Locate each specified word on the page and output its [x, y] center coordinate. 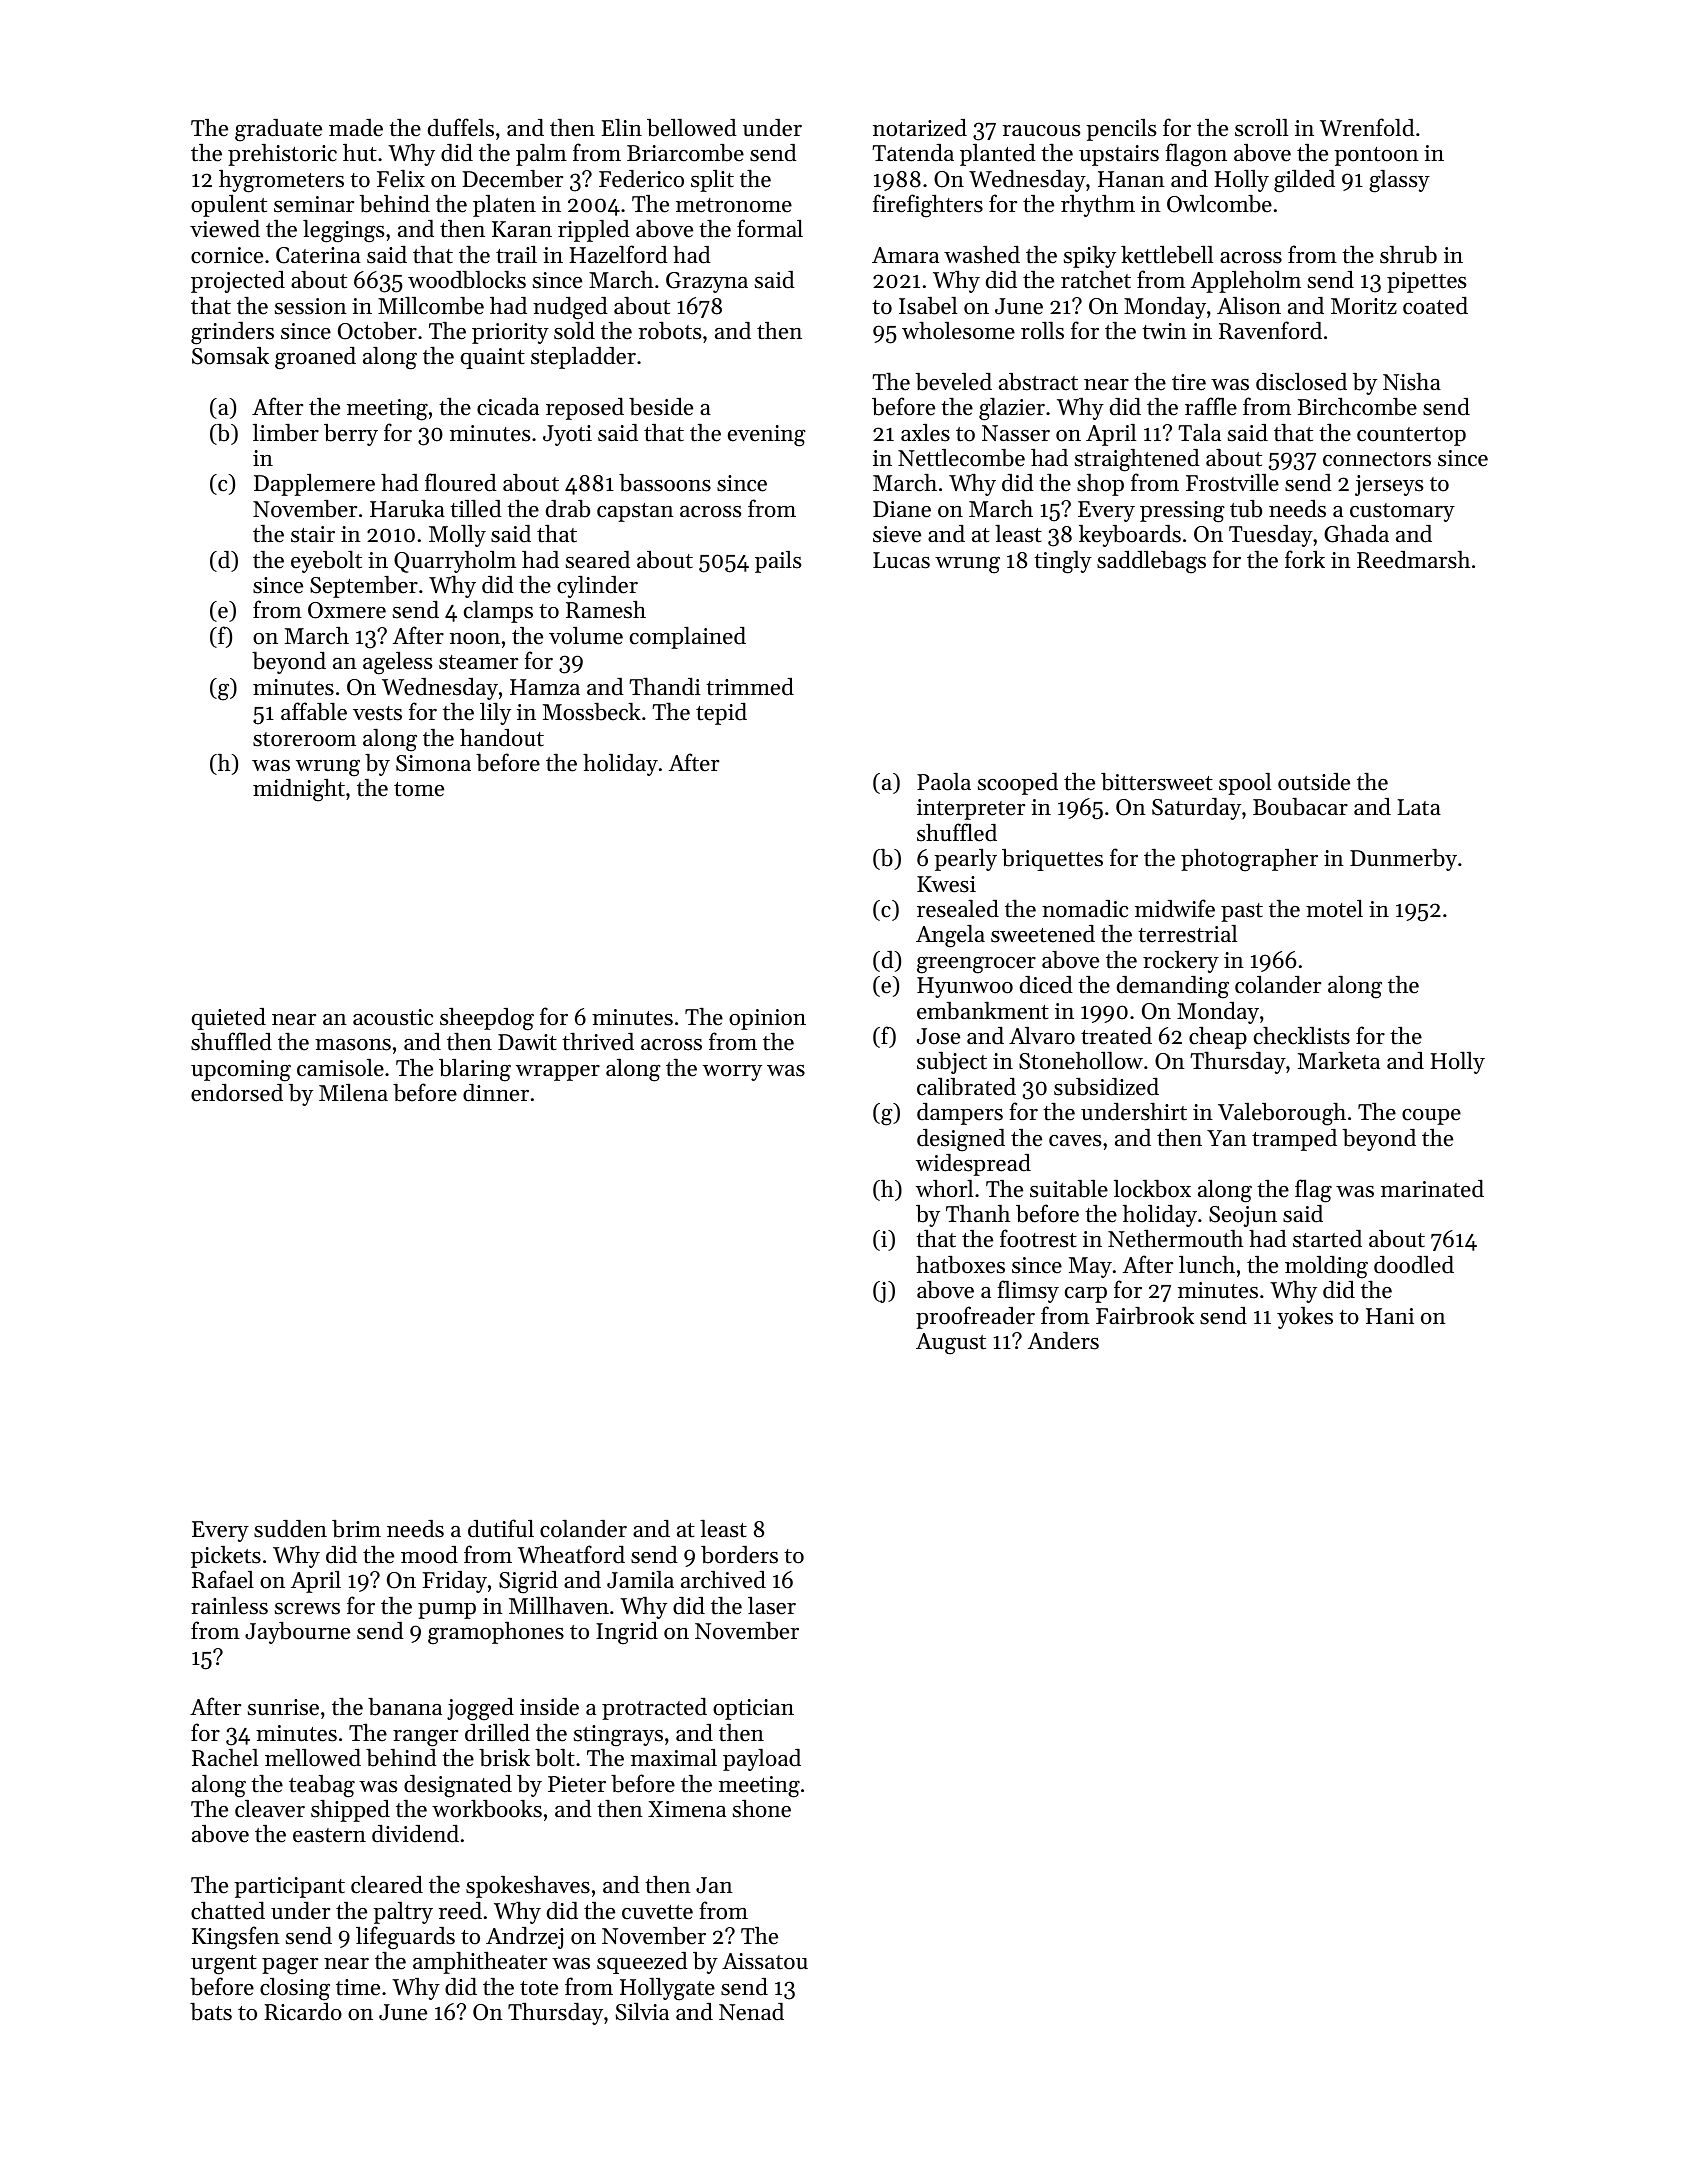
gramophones [496, 1633]
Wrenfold [1367, 127]
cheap [1218, 1037]
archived [723, 1580]
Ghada [1356, 533]
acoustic [393, 1017]
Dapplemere [314, 485]
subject [952, 1063]
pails [778, 562]
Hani [1390, 1316]
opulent [229, 206]
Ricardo [303, 2012]
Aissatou [765, 1961]
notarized [920, 128]
